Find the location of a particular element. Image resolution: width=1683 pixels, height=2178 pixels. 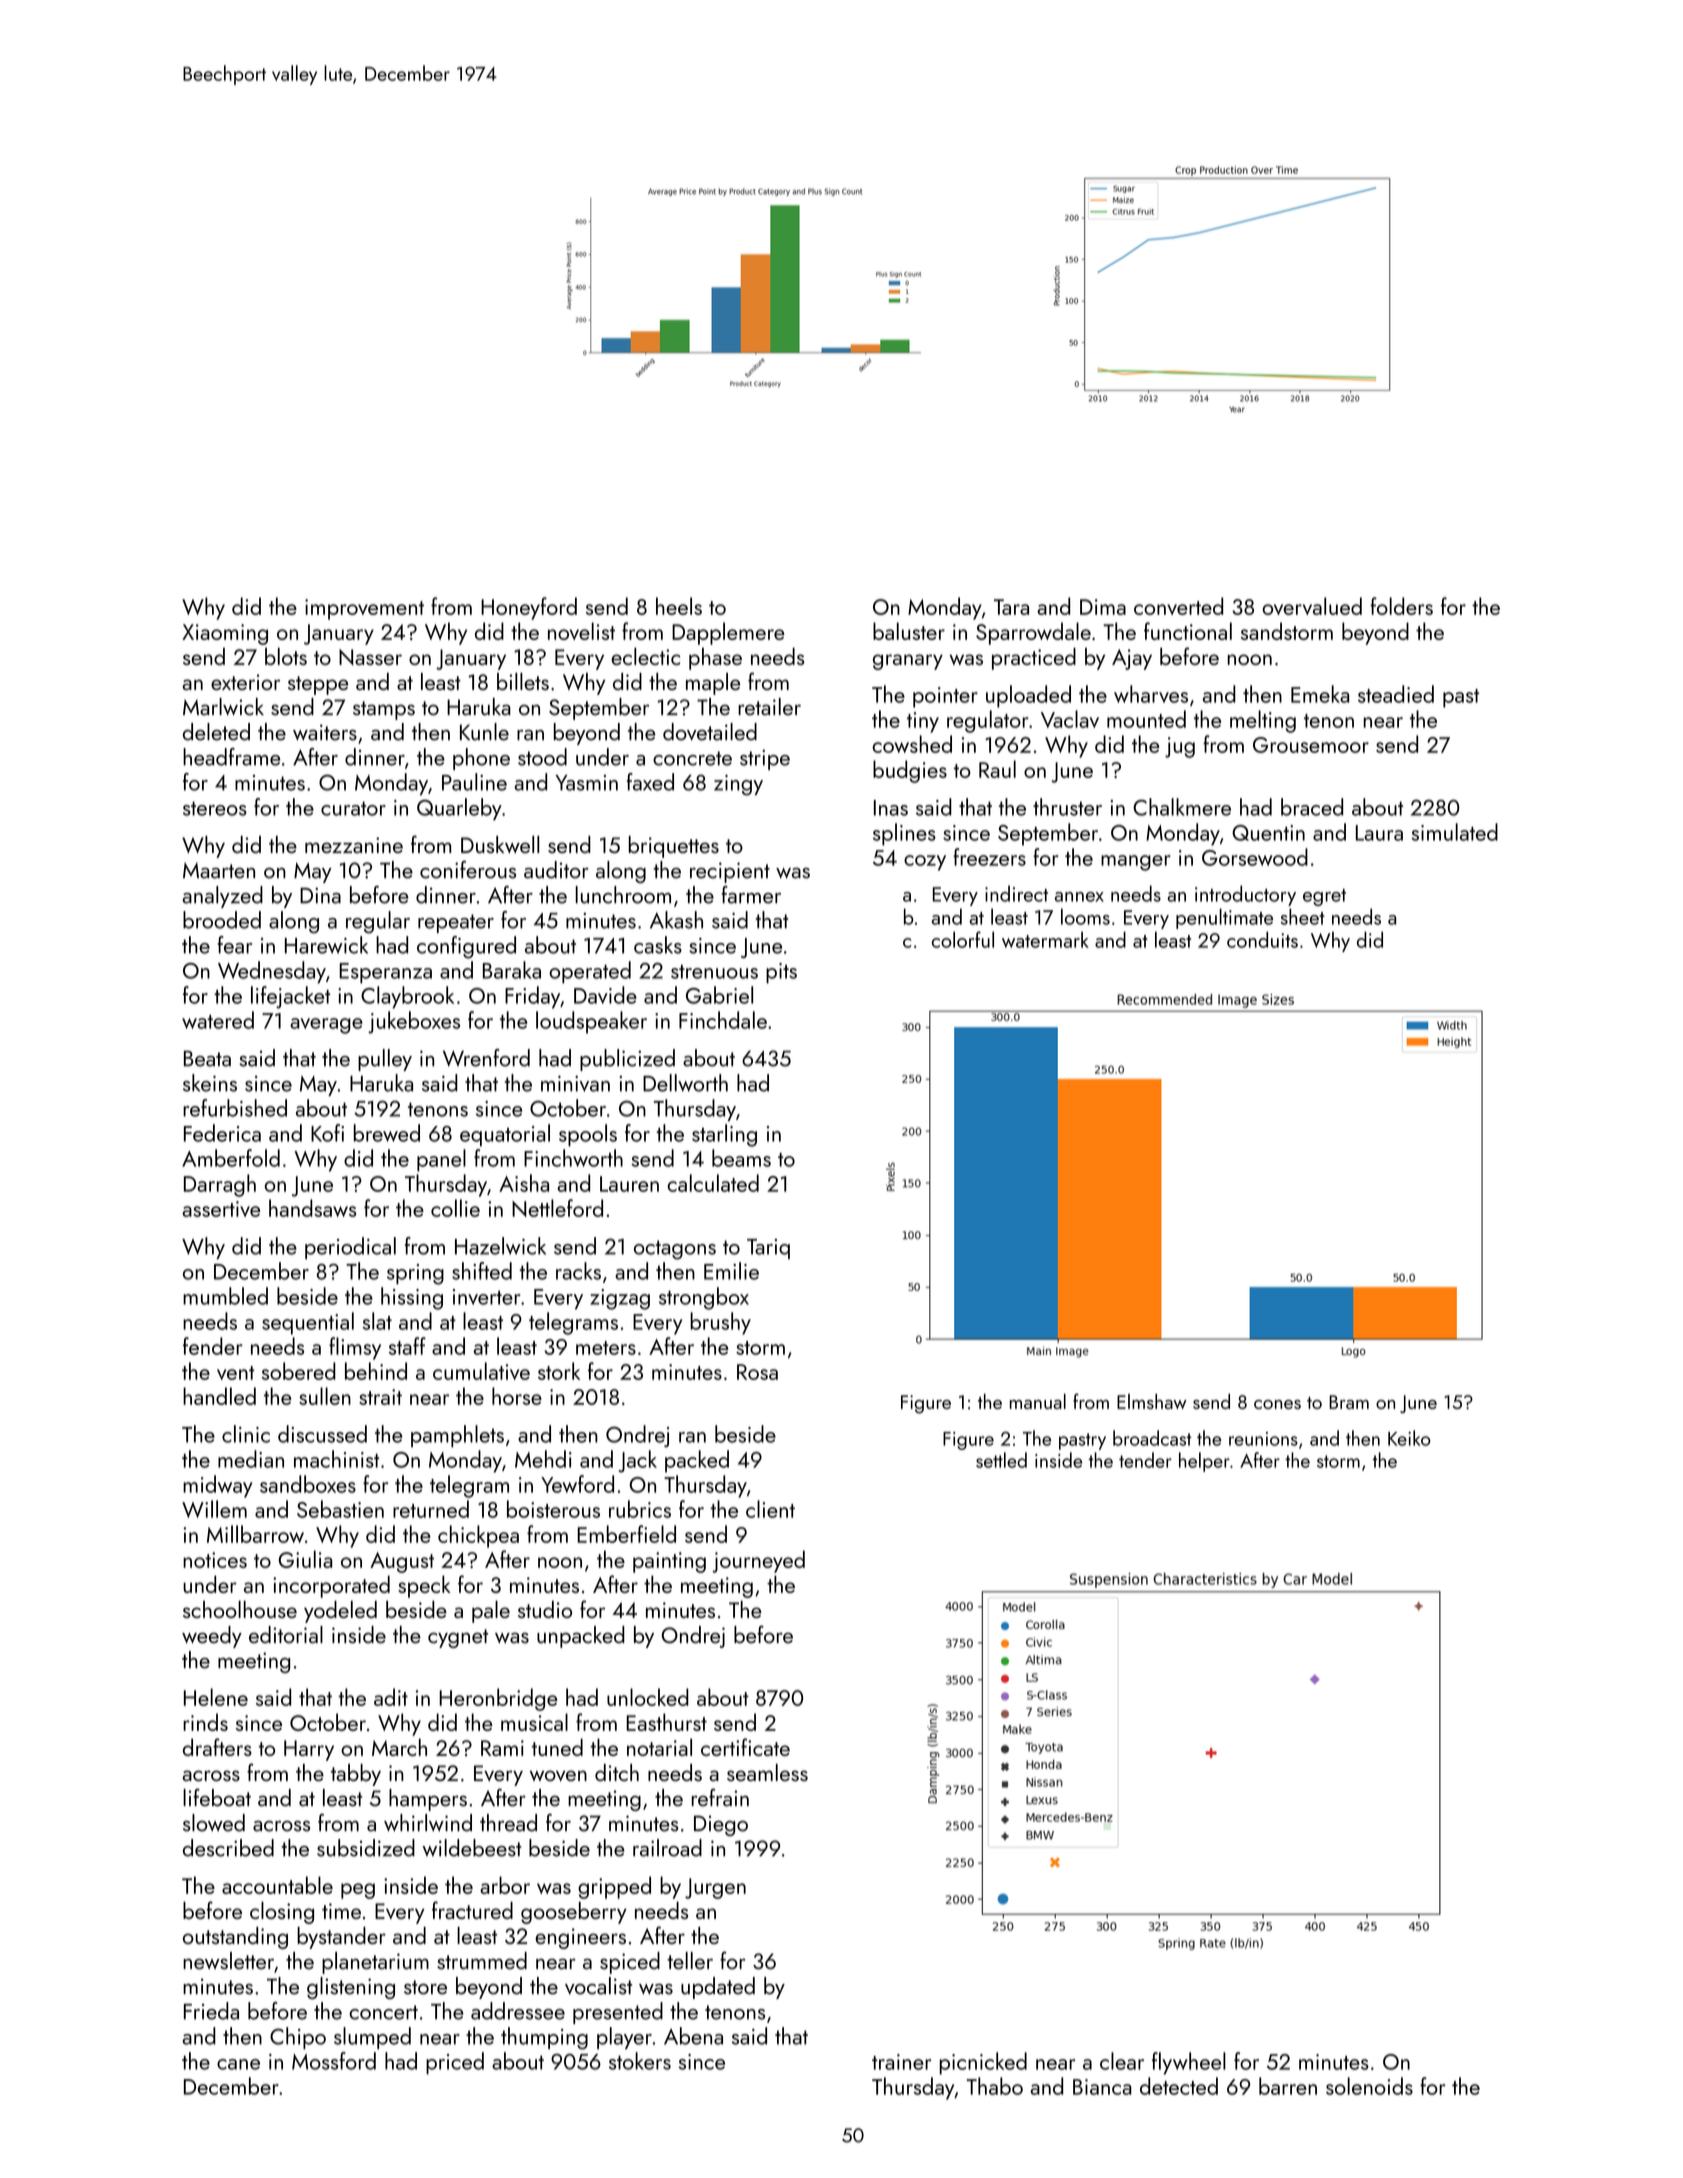

seamless is located at coordinates (767, 1772).
